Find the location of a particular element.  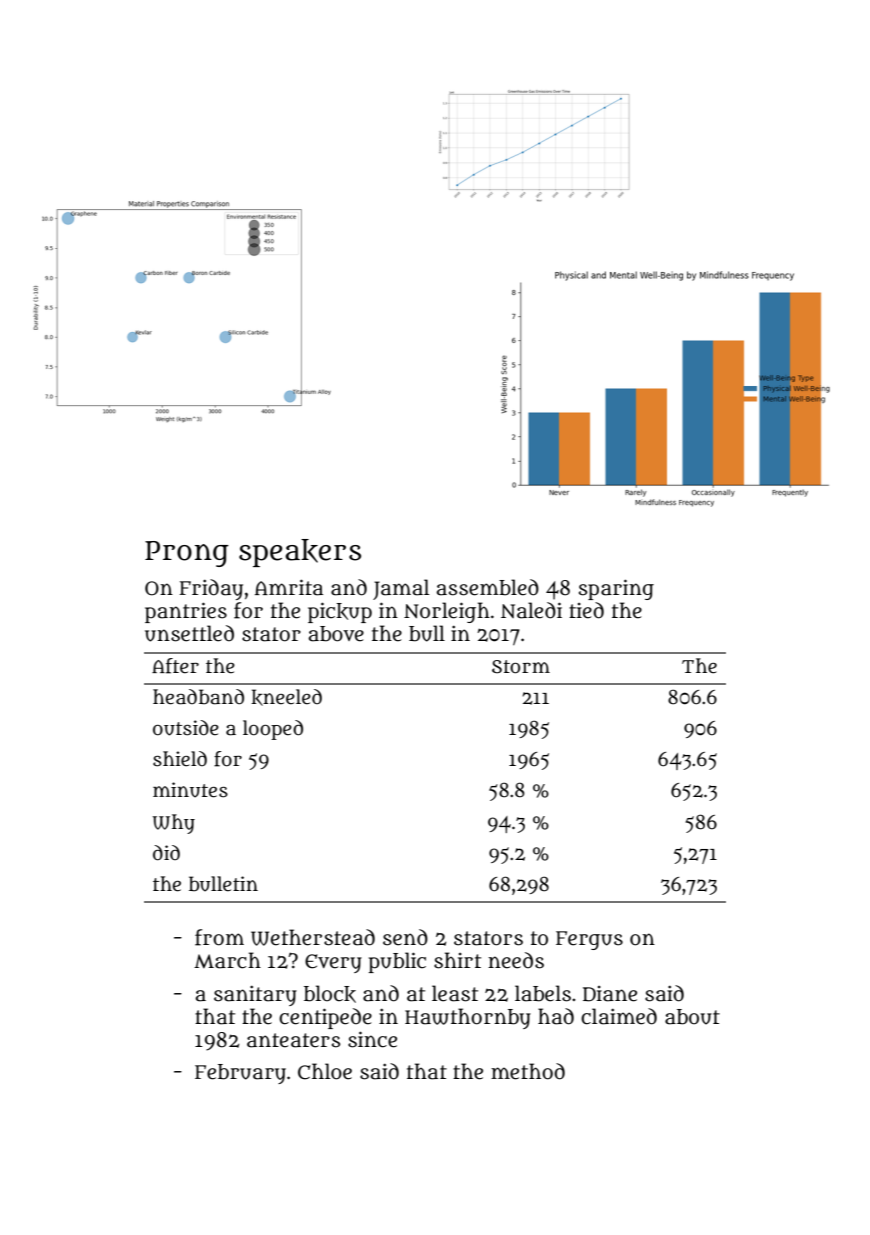

speakers is located at coordinates (300, 553).
